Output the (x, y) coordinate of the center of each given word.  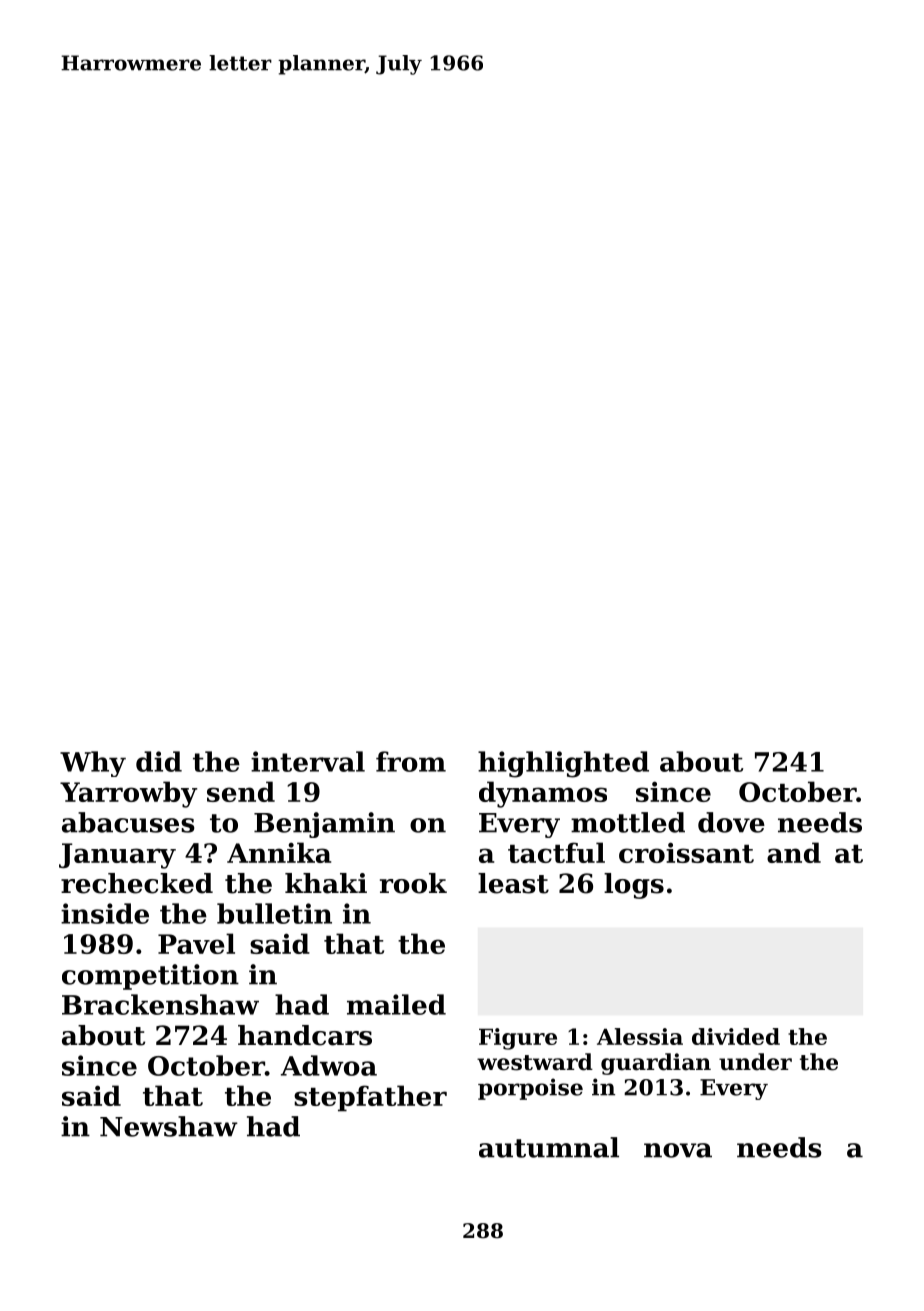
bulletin (274, 913)
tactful (556, 852)
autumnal (549, 1147)
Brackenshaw (160, 1004)
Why (93, 764)
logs (634, 886)
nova (678, 1150)
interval (308, 761)
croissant (686, 852)
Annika (279, 852)
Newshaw (169, 1126)
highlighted (563, 764)
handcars (305, 1035)
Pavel (196, 943)
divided (736, 1036)
